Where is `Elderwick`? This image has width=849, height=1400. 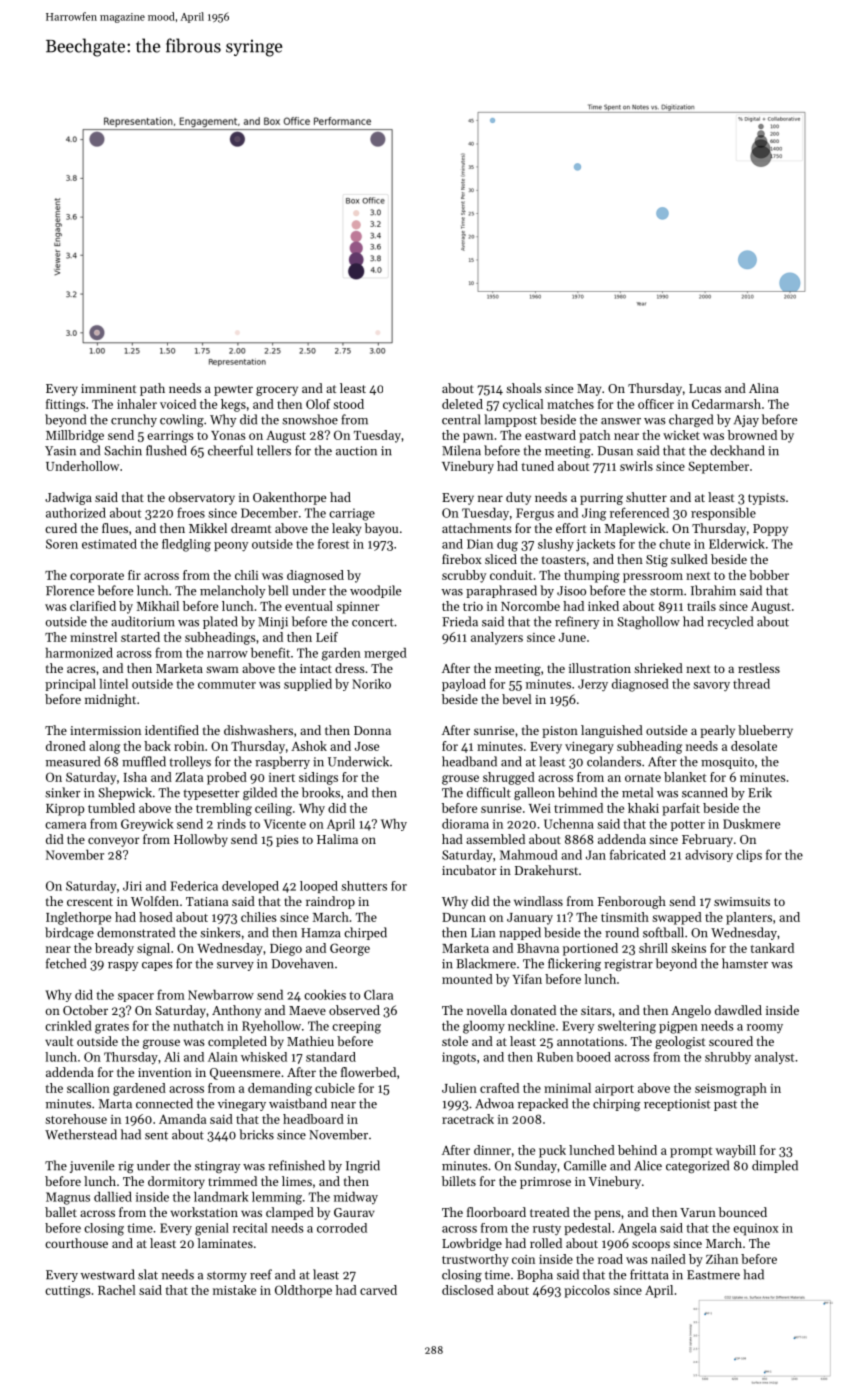 Elderwick is located at coordinates (737, 544).
